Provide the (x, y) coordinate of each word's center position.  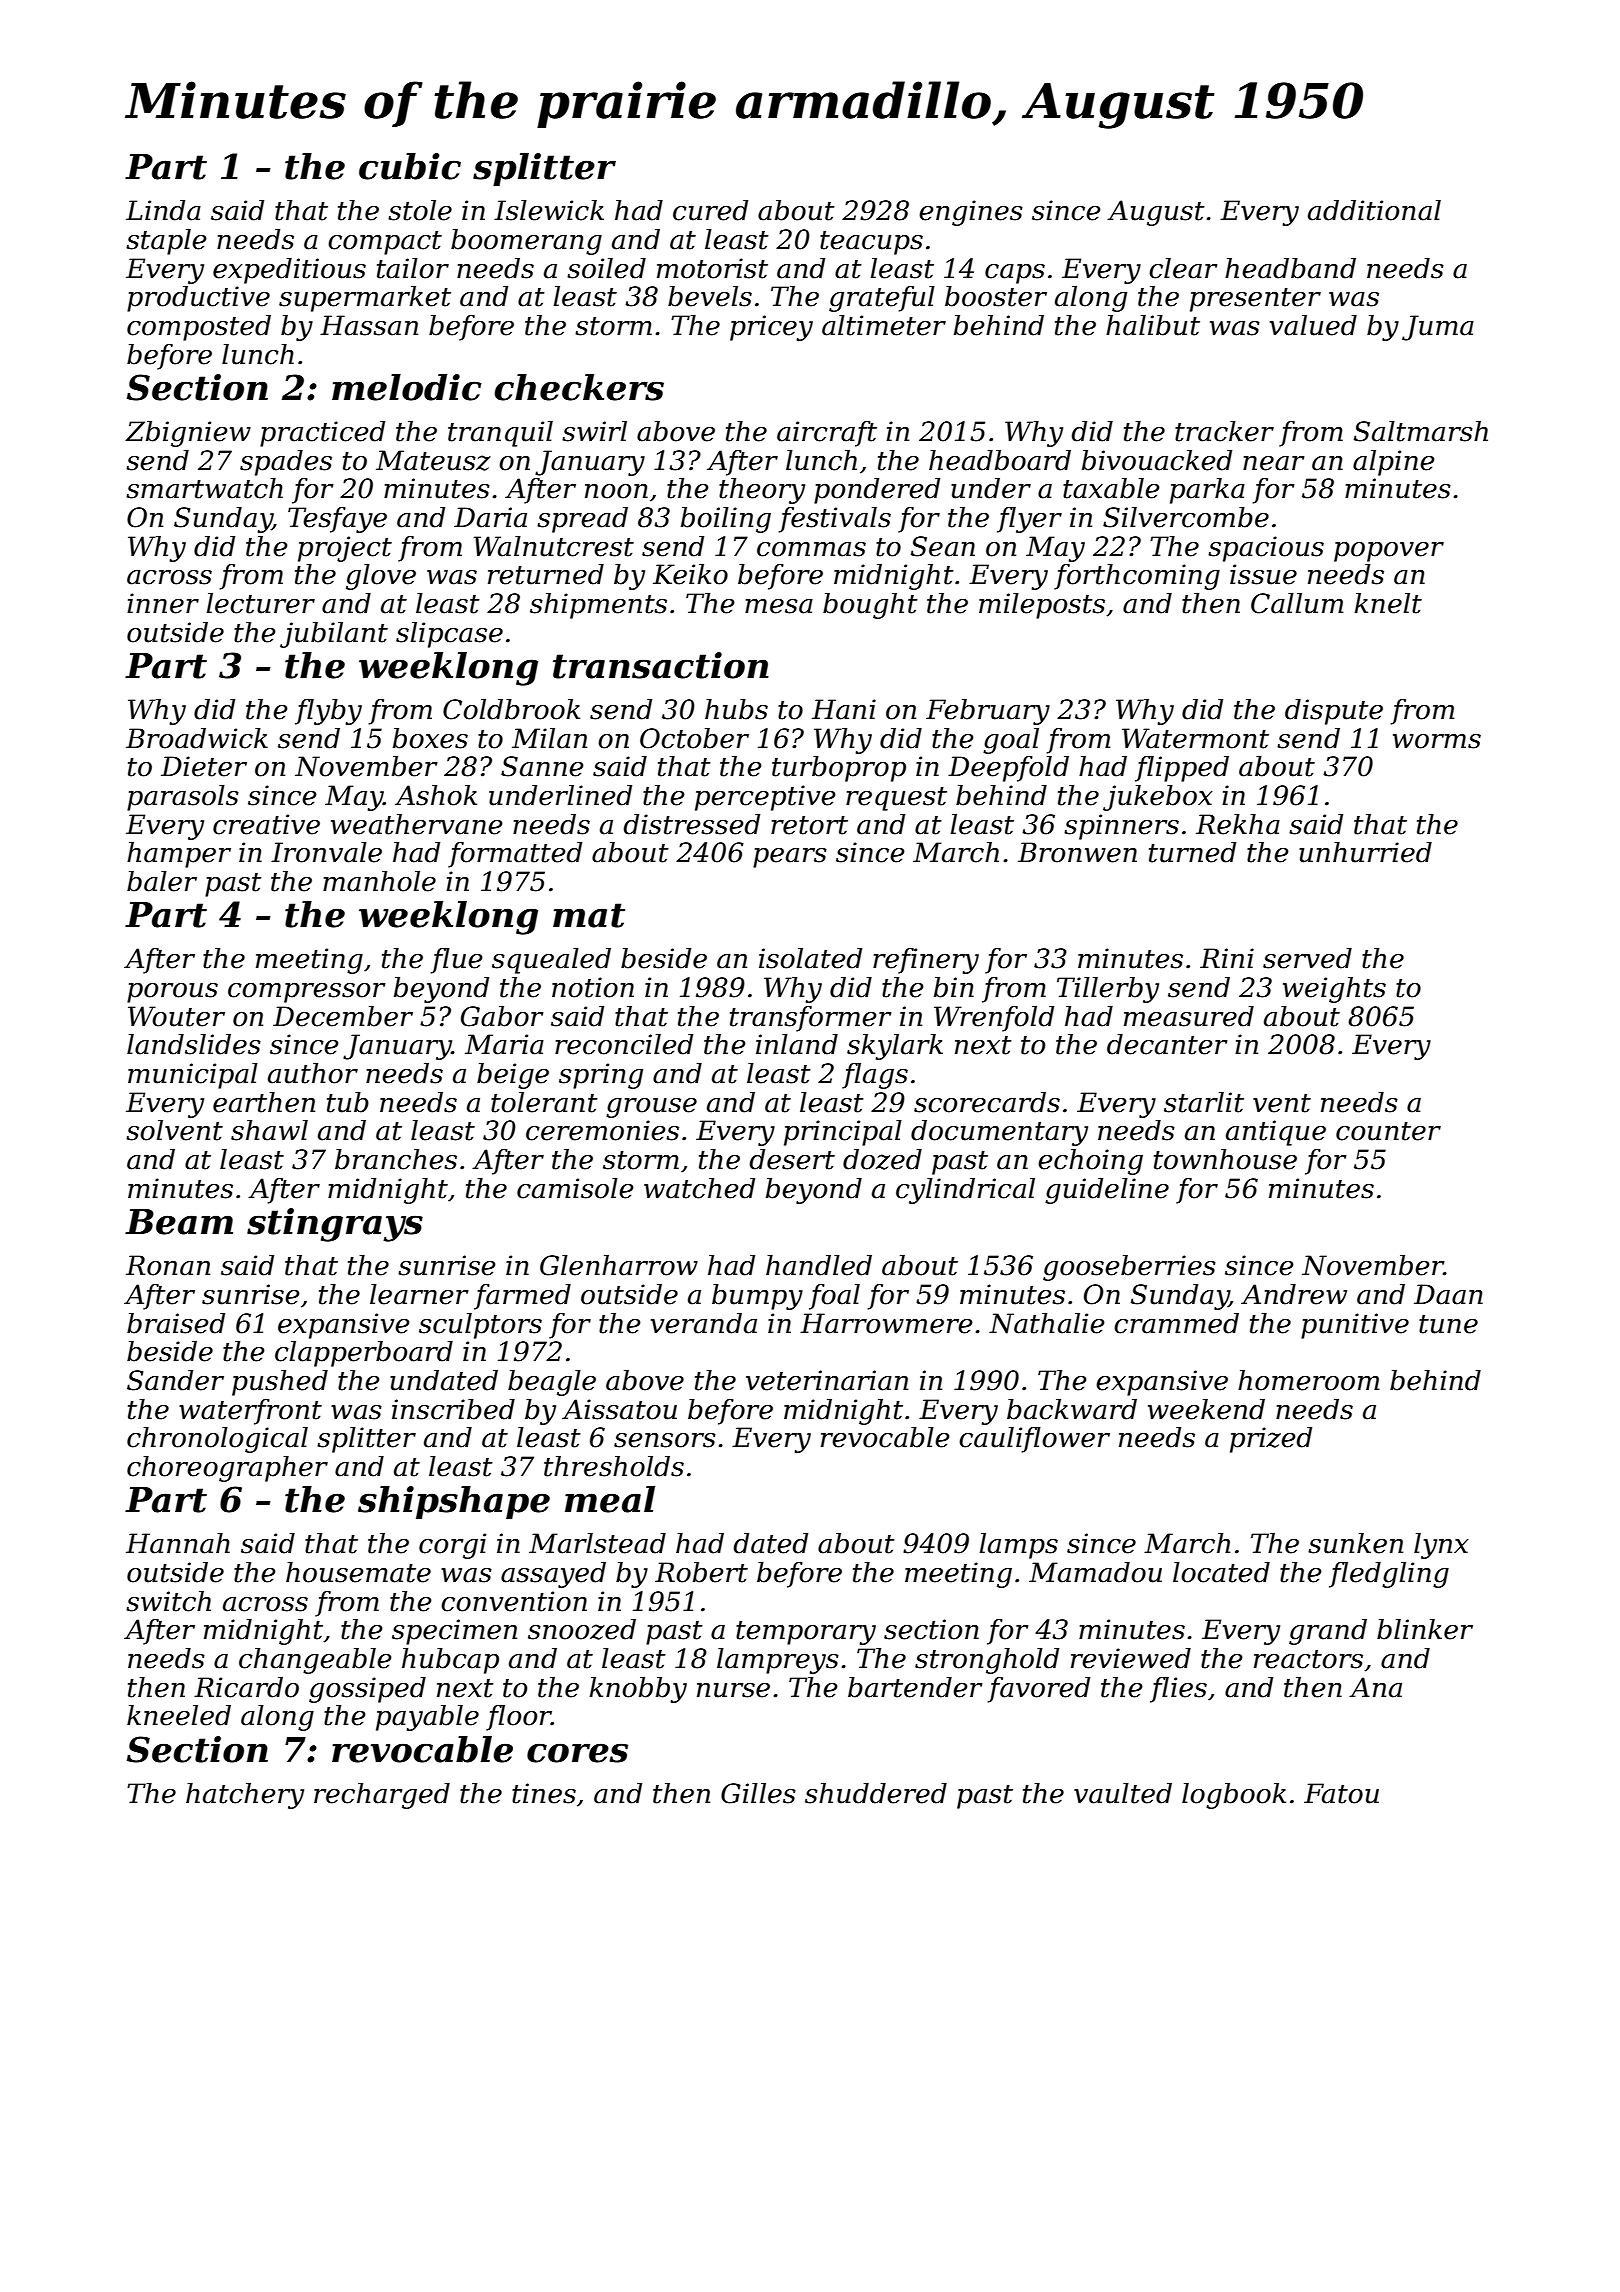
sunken (1355, 1543)
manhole (379, 881)
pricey (771, 328)
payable (427, 1718)
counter (1388, 1131)
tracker (1224, 431)
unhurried (1365, 852)
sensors (665, 1440)
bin (954, 987)
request (896, 799)
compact (385, 243)
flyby (328, 712)
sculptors (480, 1326)
